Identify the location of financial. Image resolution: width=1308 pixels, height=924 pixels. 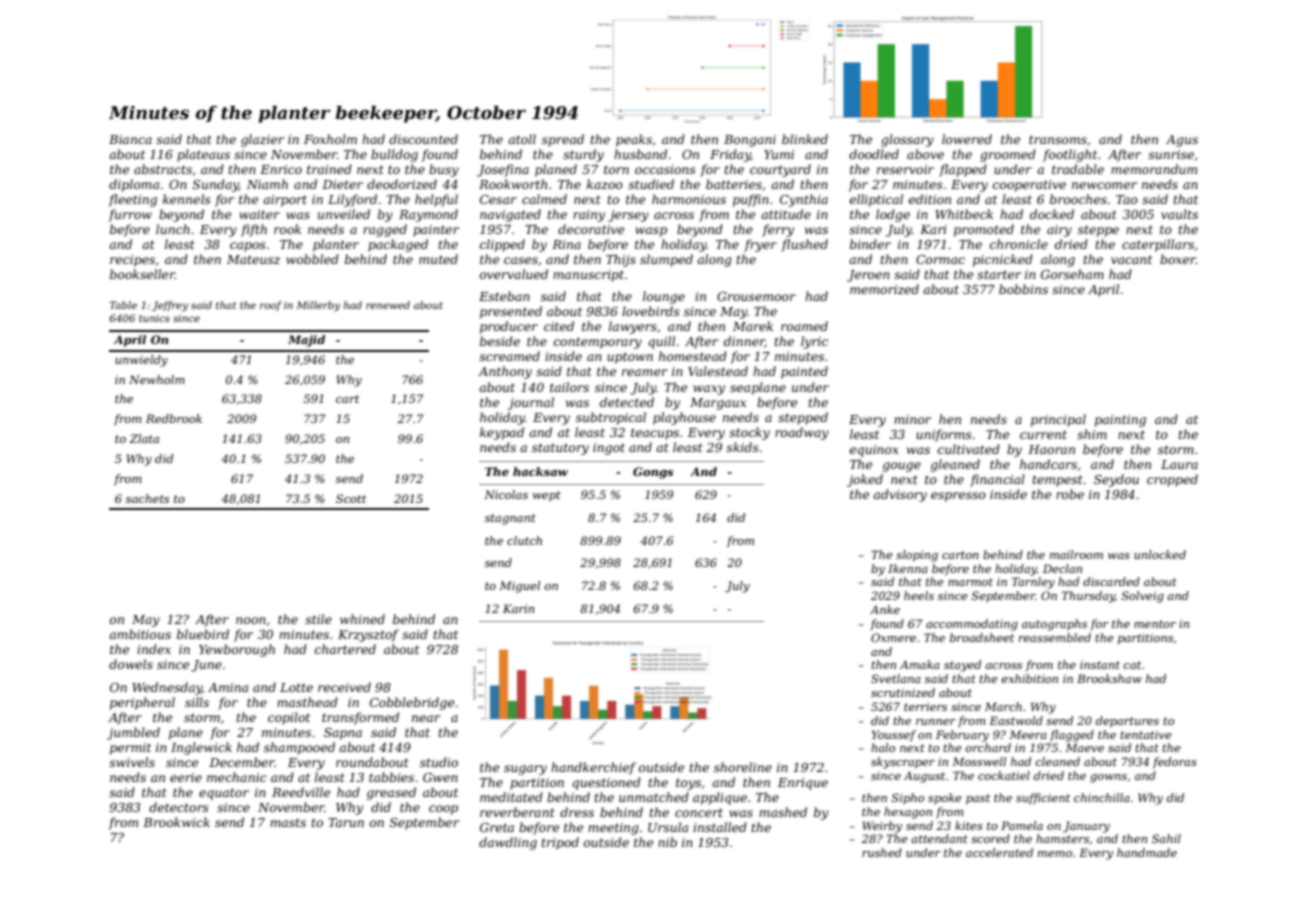
(997, 480).
